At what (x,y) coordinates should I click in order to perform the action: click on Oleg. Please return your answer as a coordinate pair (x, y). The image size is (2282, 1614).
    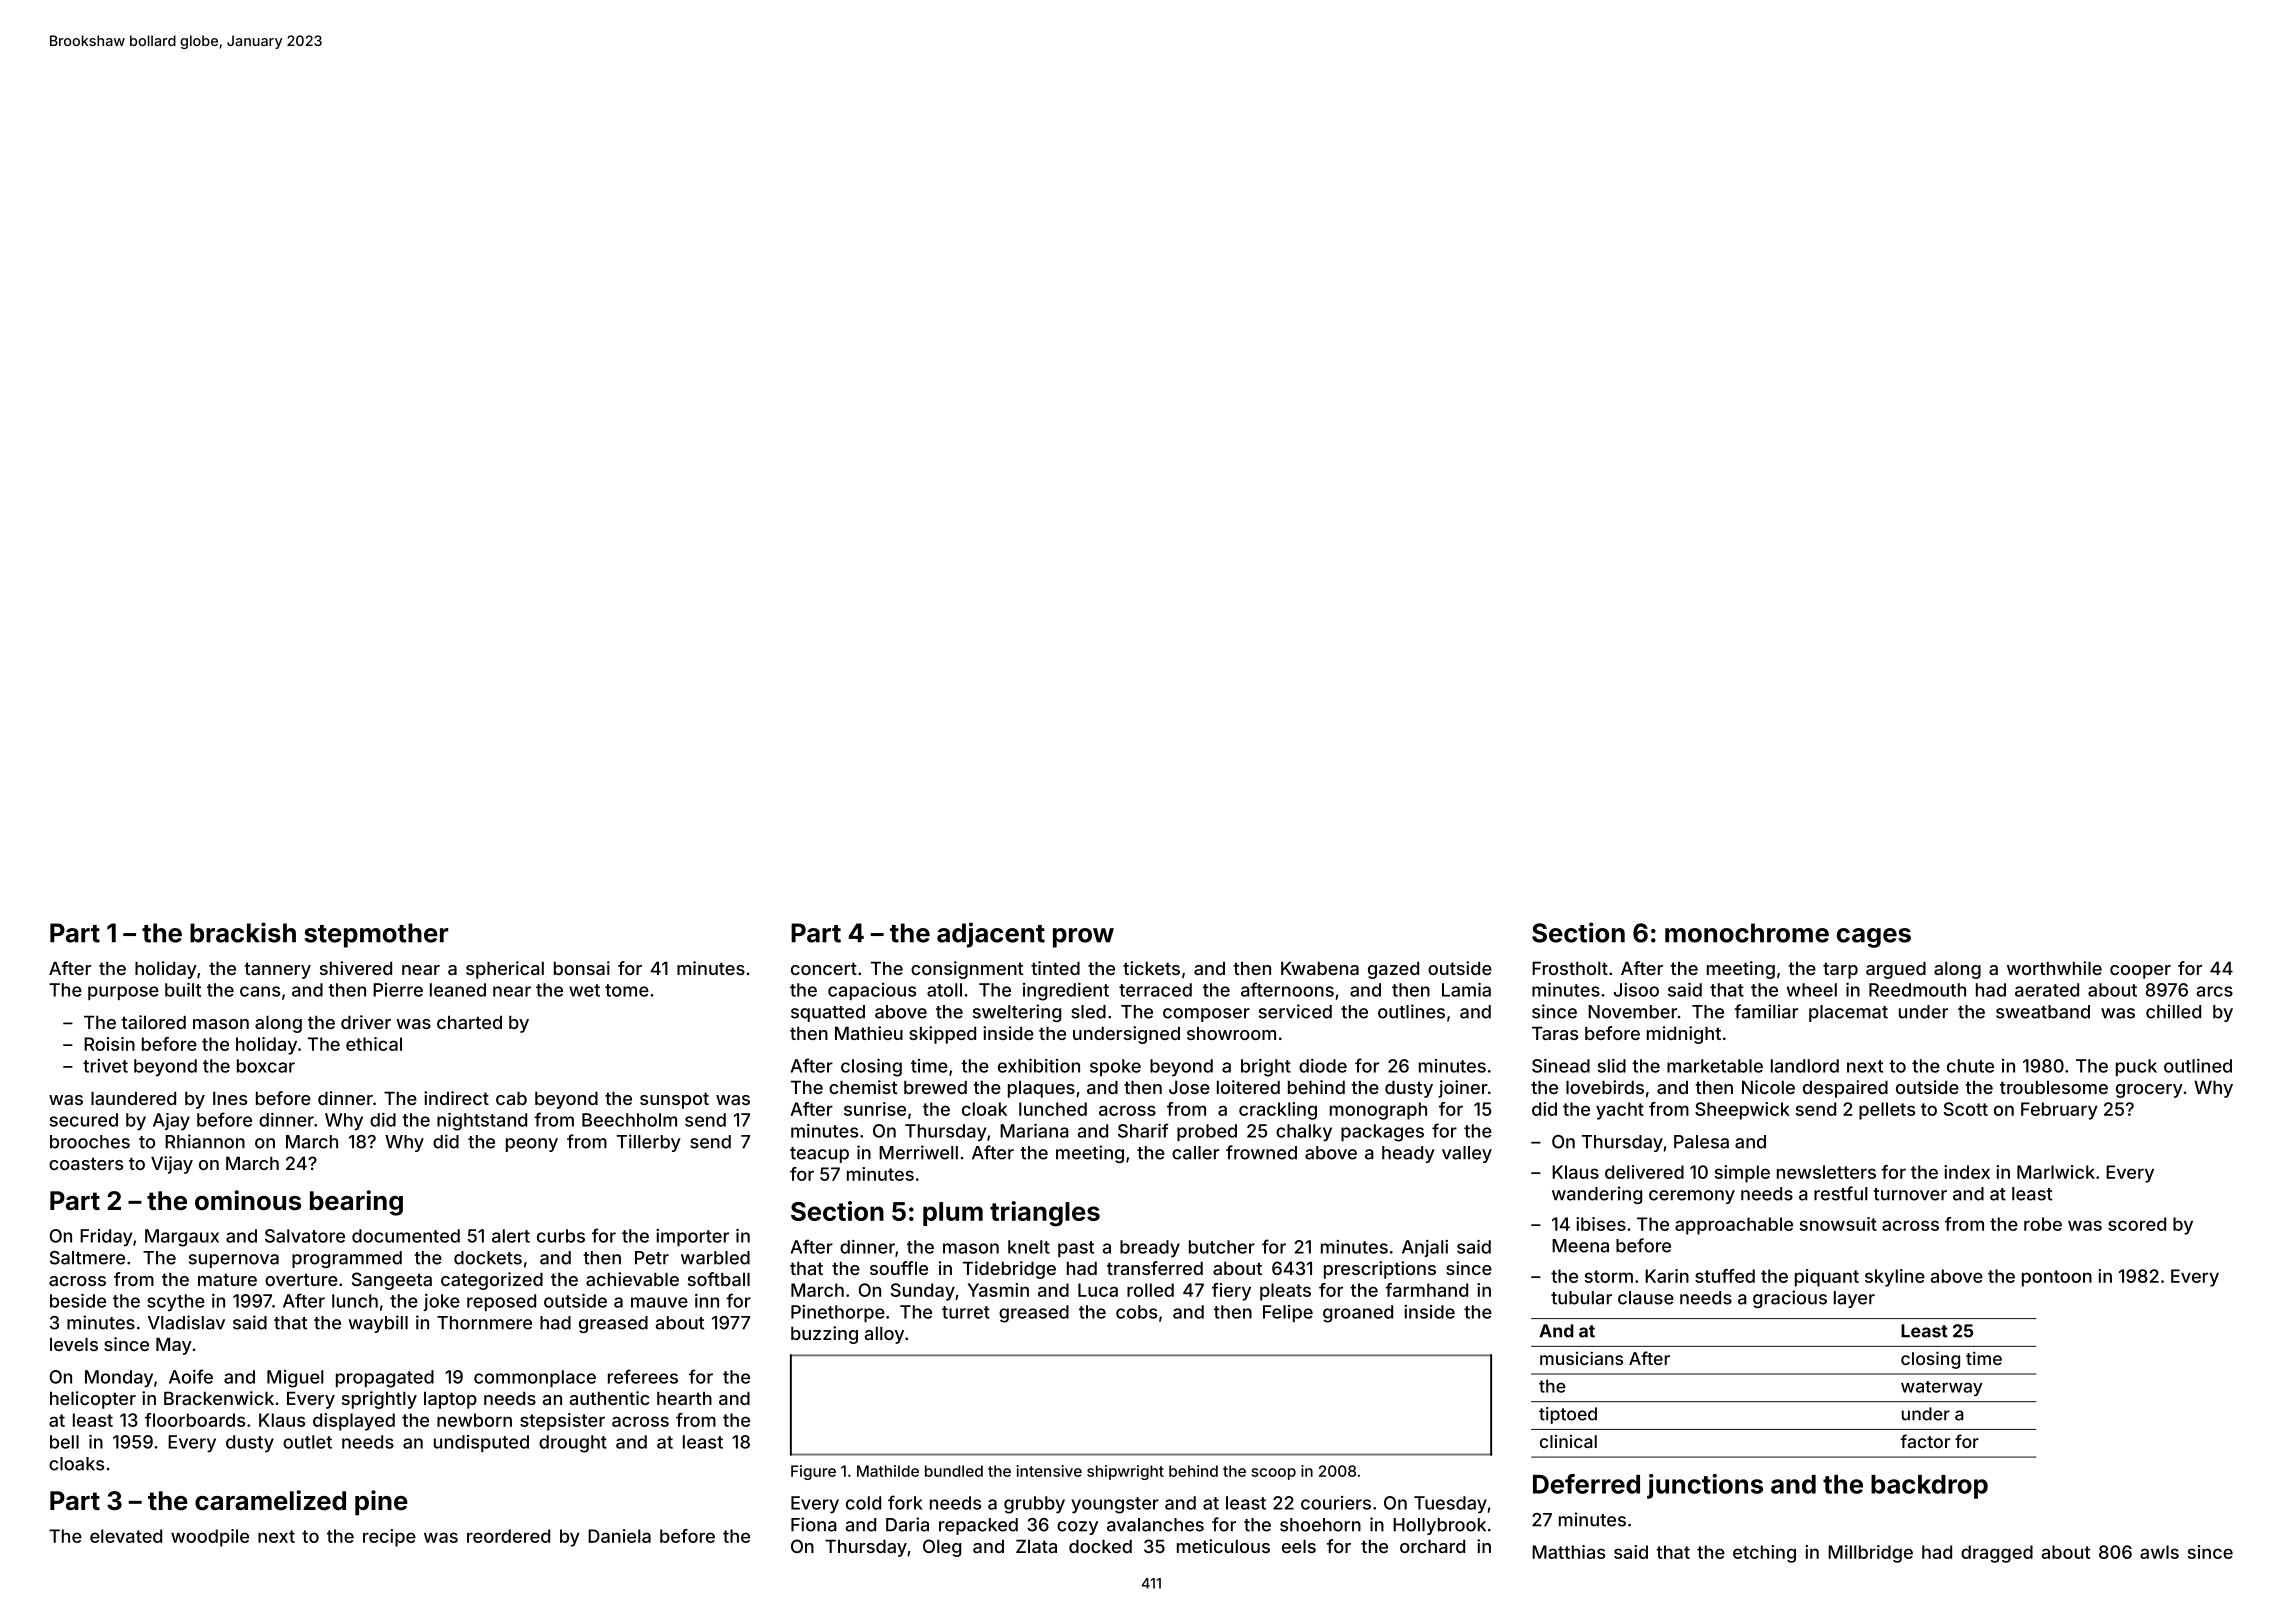
    Looking at the image, I should click on (942, 1548).
